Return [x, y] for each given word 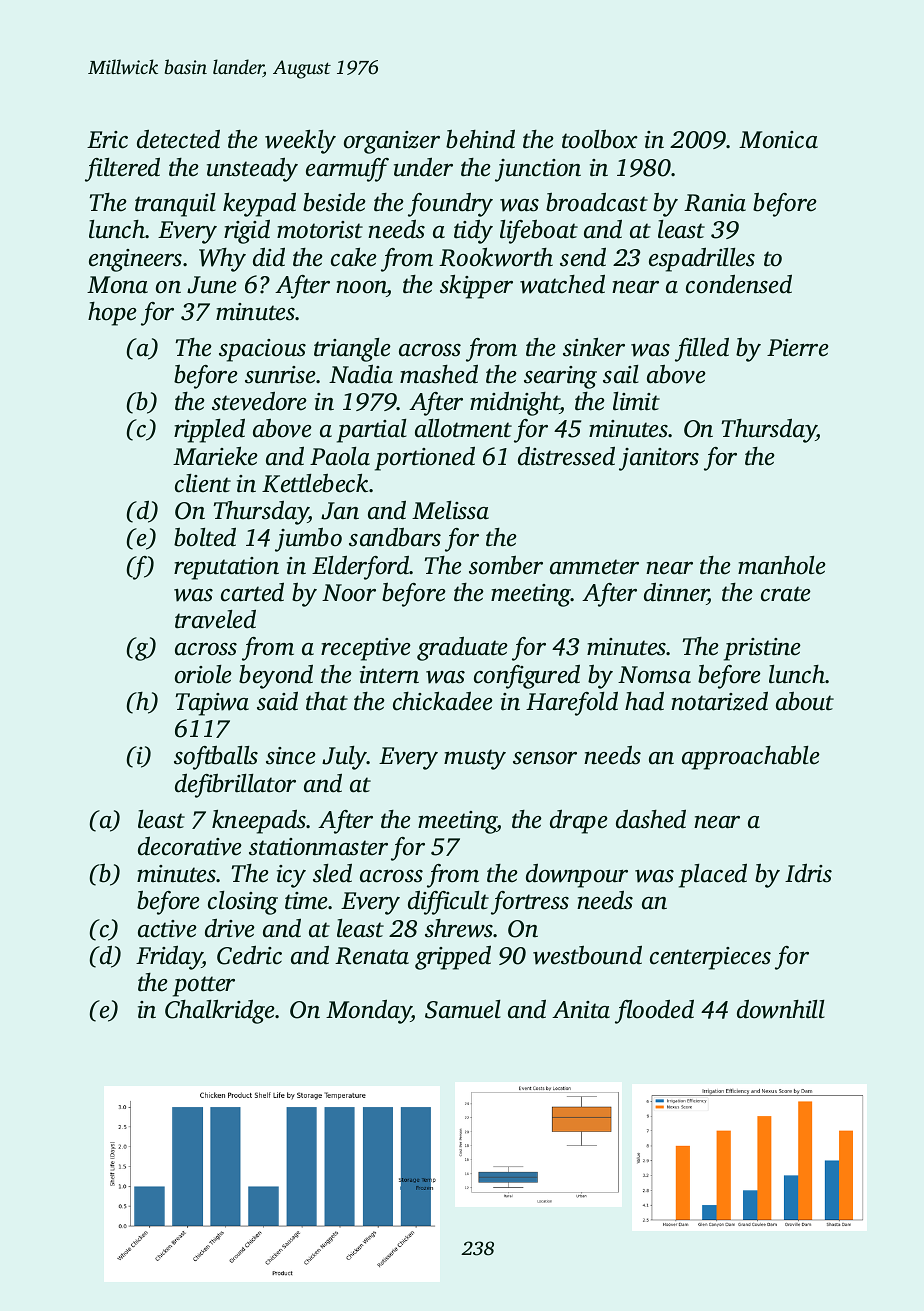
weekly [300, 142]
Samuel [463, 1009]
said [277, 701]
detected [178, 139]
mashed [439, 374]
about [805, 701]
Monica [778, 140]
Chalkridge [220, 1011]
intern [389, 675]
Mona [117, 285]
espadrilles [702, 259]
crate [786, 594]
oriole [203, 674]
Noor [349, 593]
